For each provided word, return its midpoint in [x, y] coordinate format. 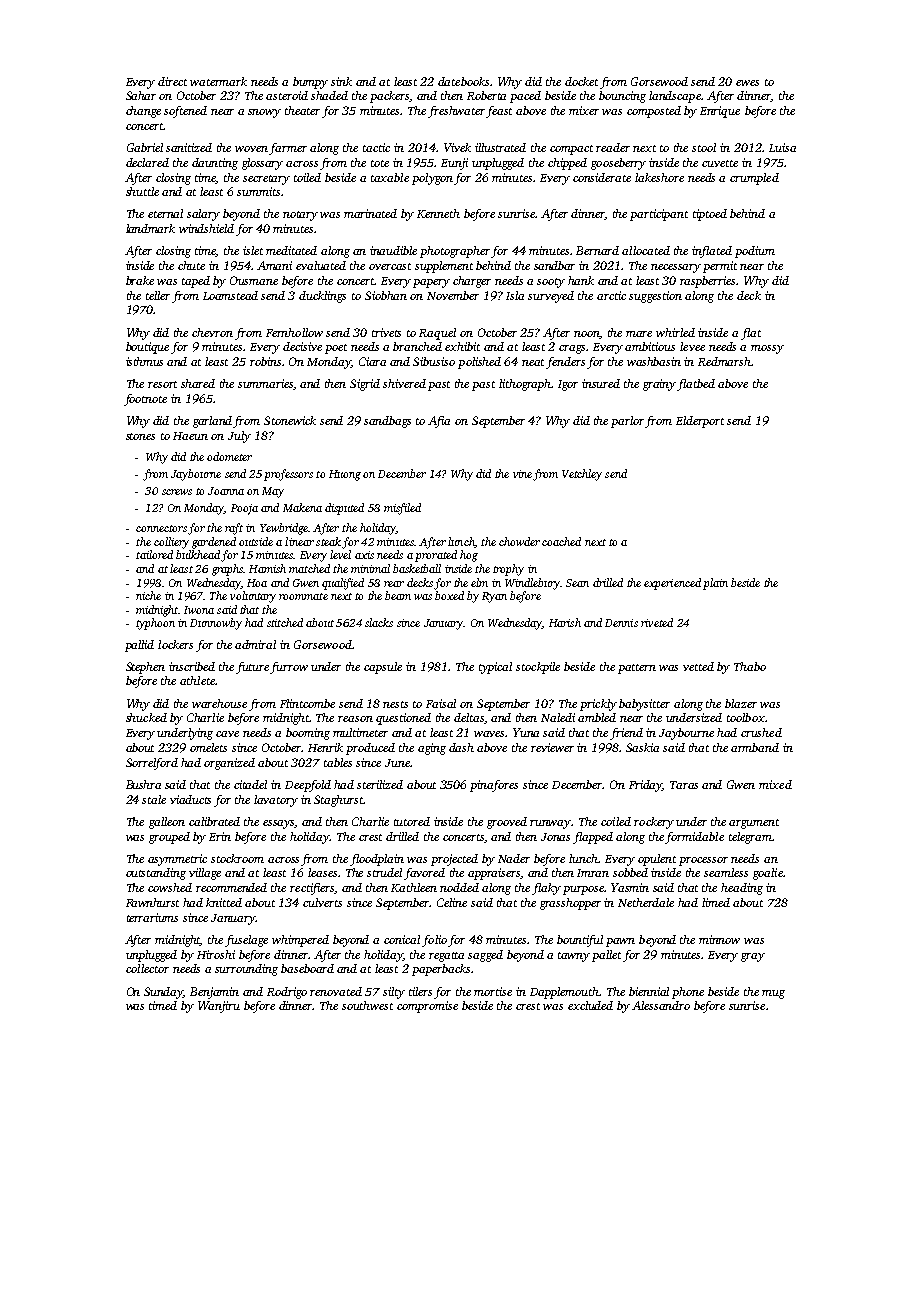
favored [424, 874]
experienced [672, 584]
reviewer [552, 747]
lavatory [276, 801]
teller [158, 295]
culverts [322, 902]
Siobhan [386, 295]
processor [703, 861]
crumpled [754, 179]
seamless [726, 872]
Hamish [267, 568]
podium [755, 252]
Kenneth [438, 213]
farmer [288, 149]
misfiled [402, 509]
